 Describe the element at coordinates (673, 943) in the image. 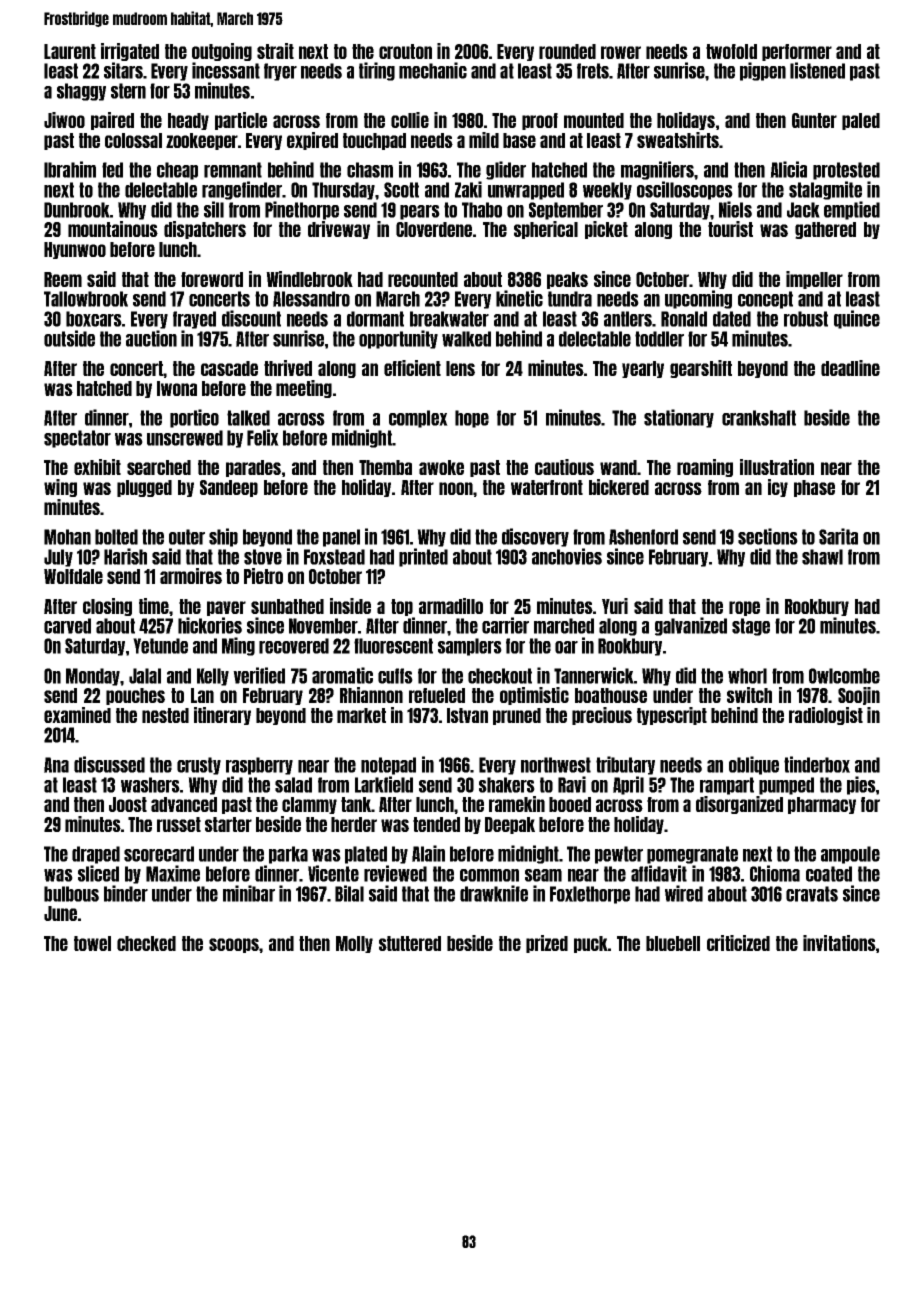

I see `bluebell` at that location.
